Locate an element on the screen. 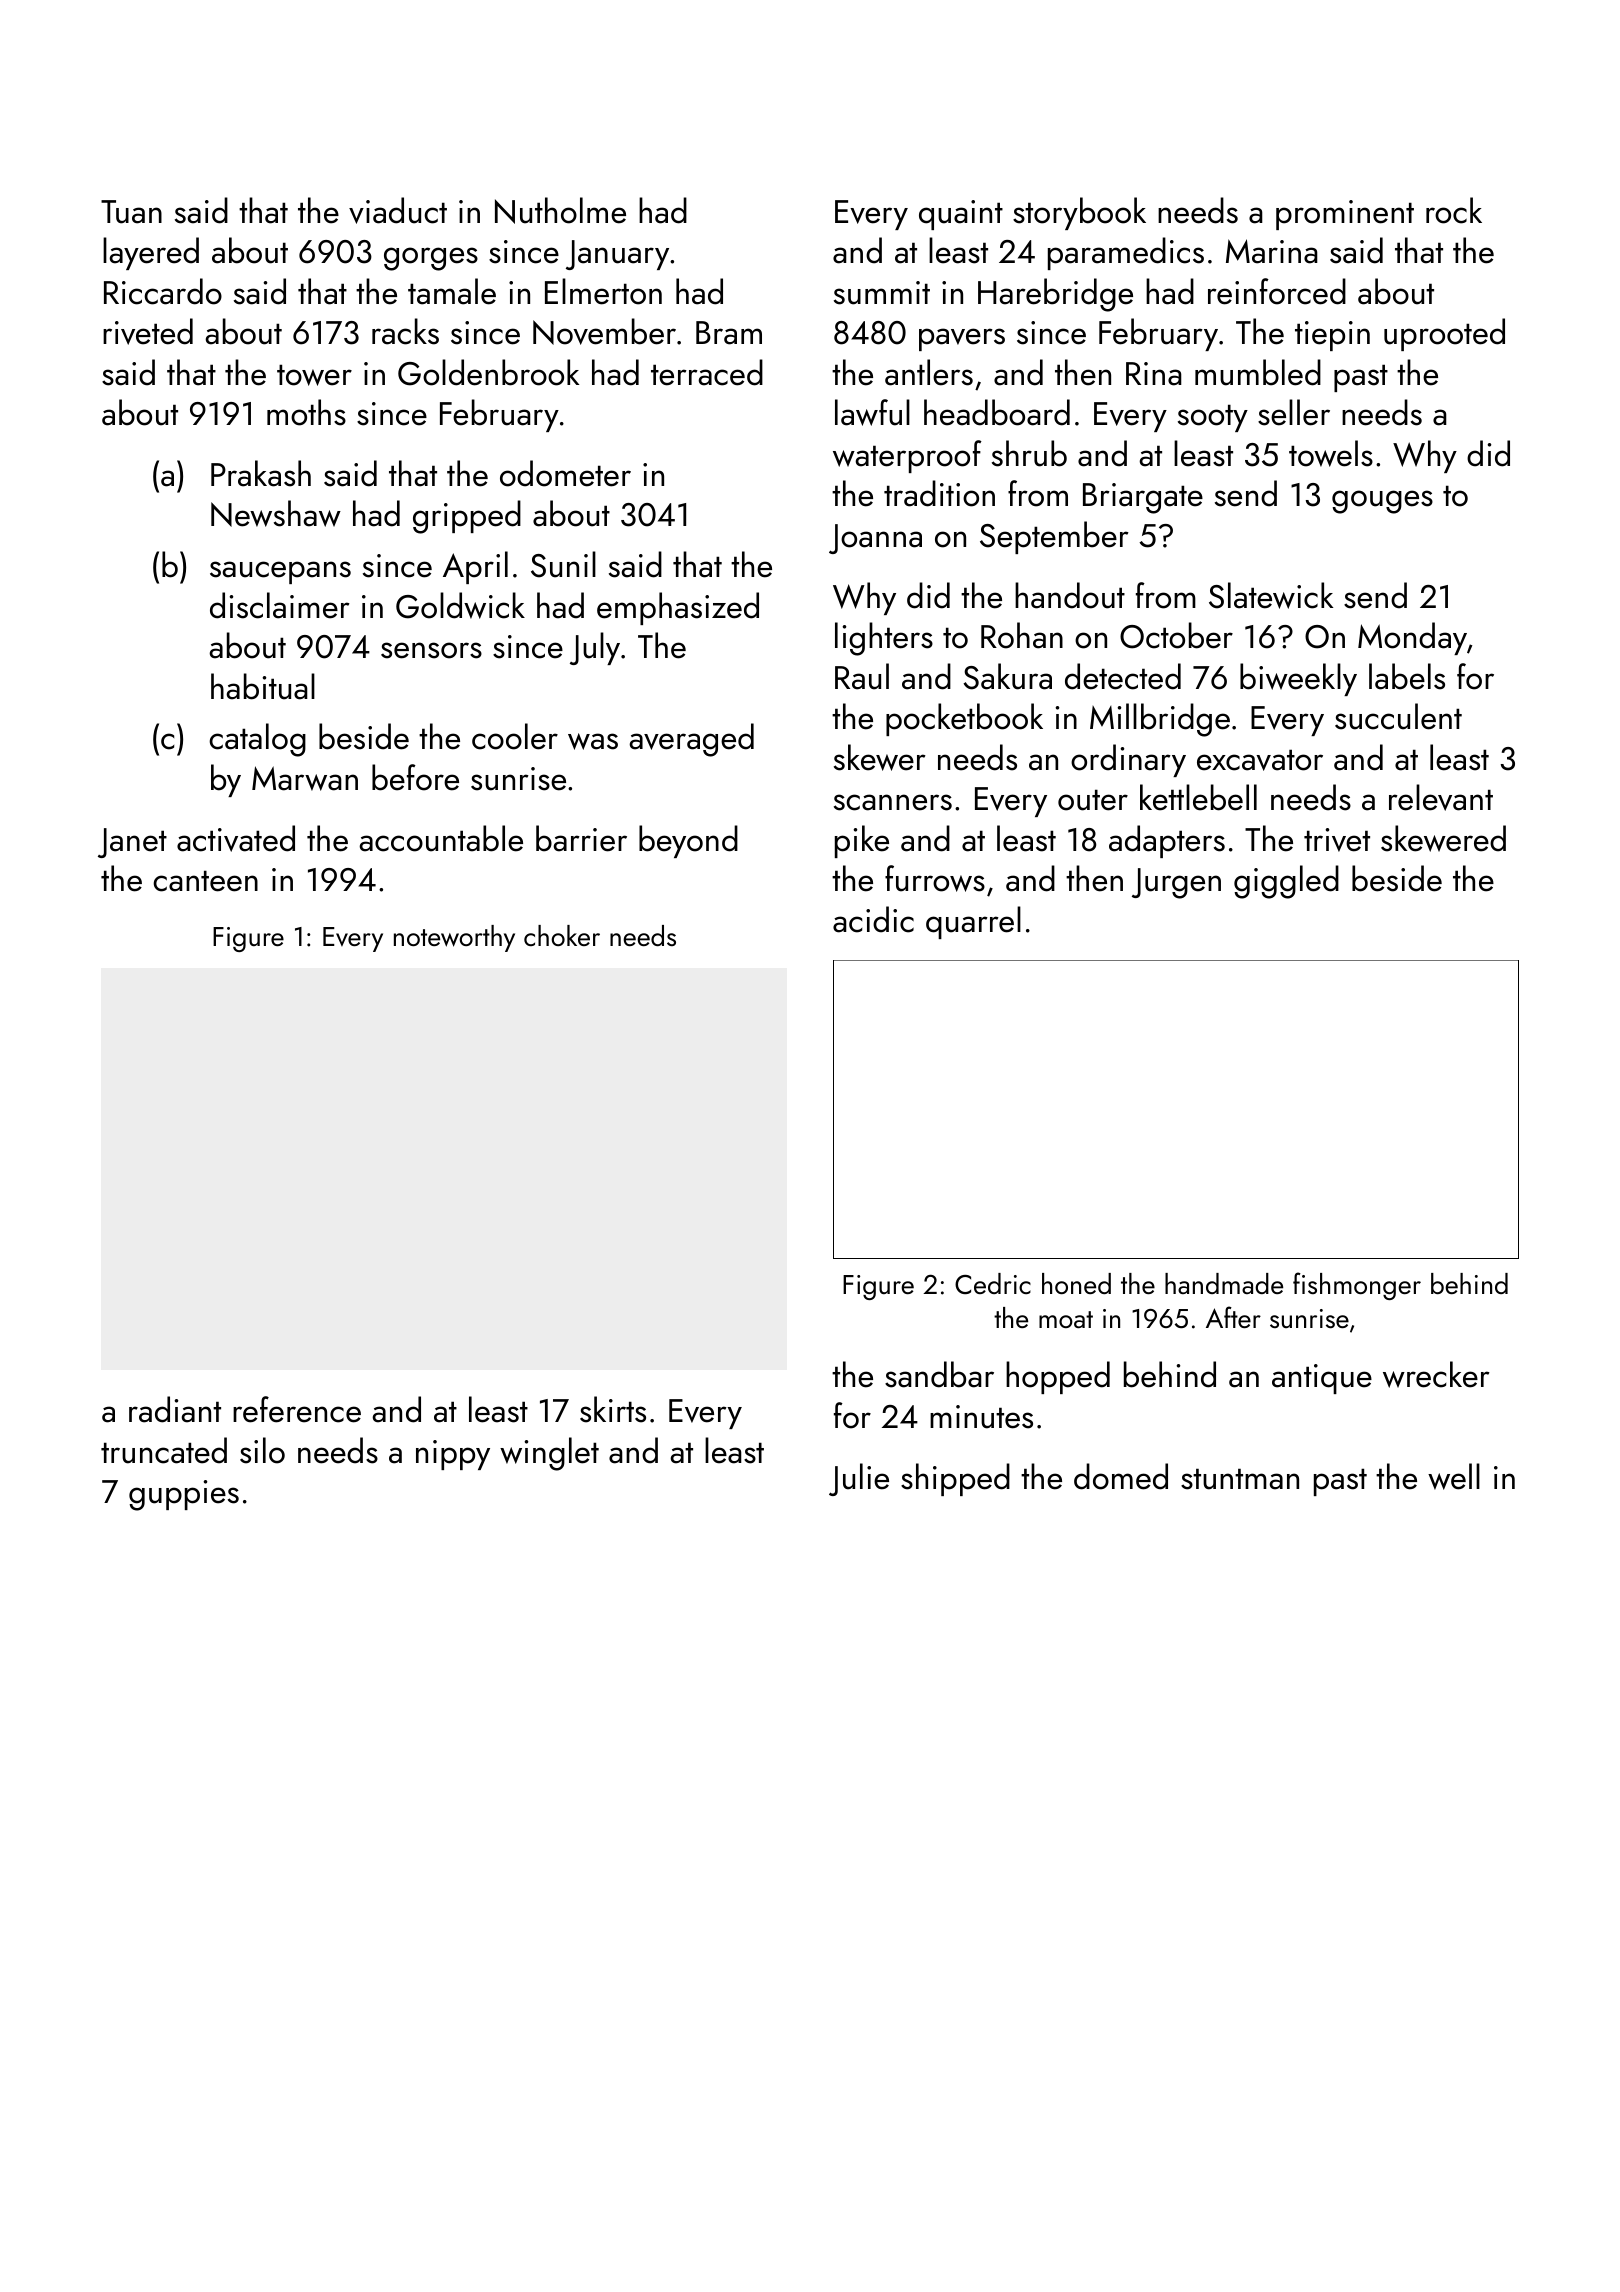 The height and width of the screenshot is (2292, 1620). detected is located at coordinates (1123, 676).
